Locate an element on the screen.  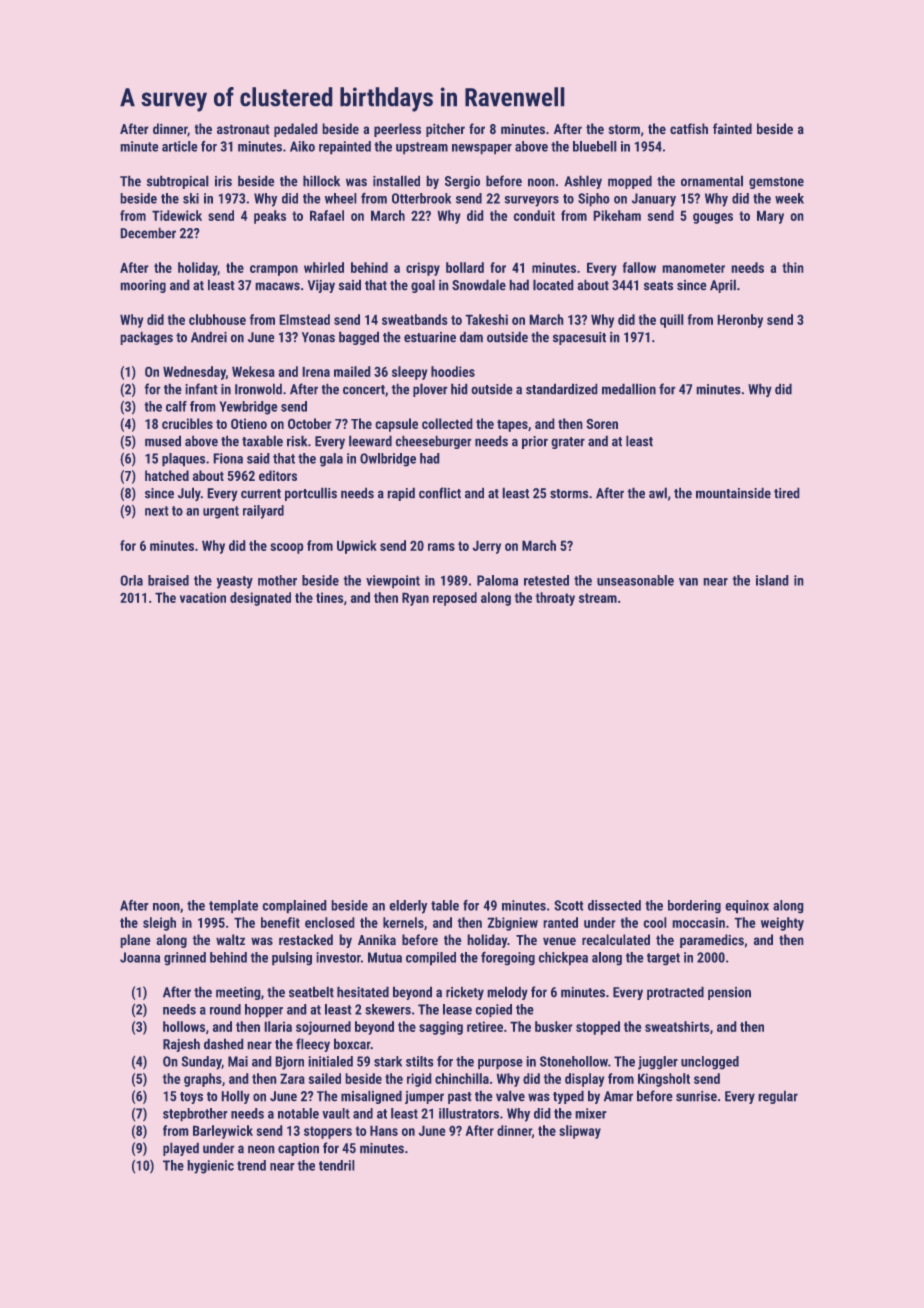
pitcher is located at coordinates (445, 130).
